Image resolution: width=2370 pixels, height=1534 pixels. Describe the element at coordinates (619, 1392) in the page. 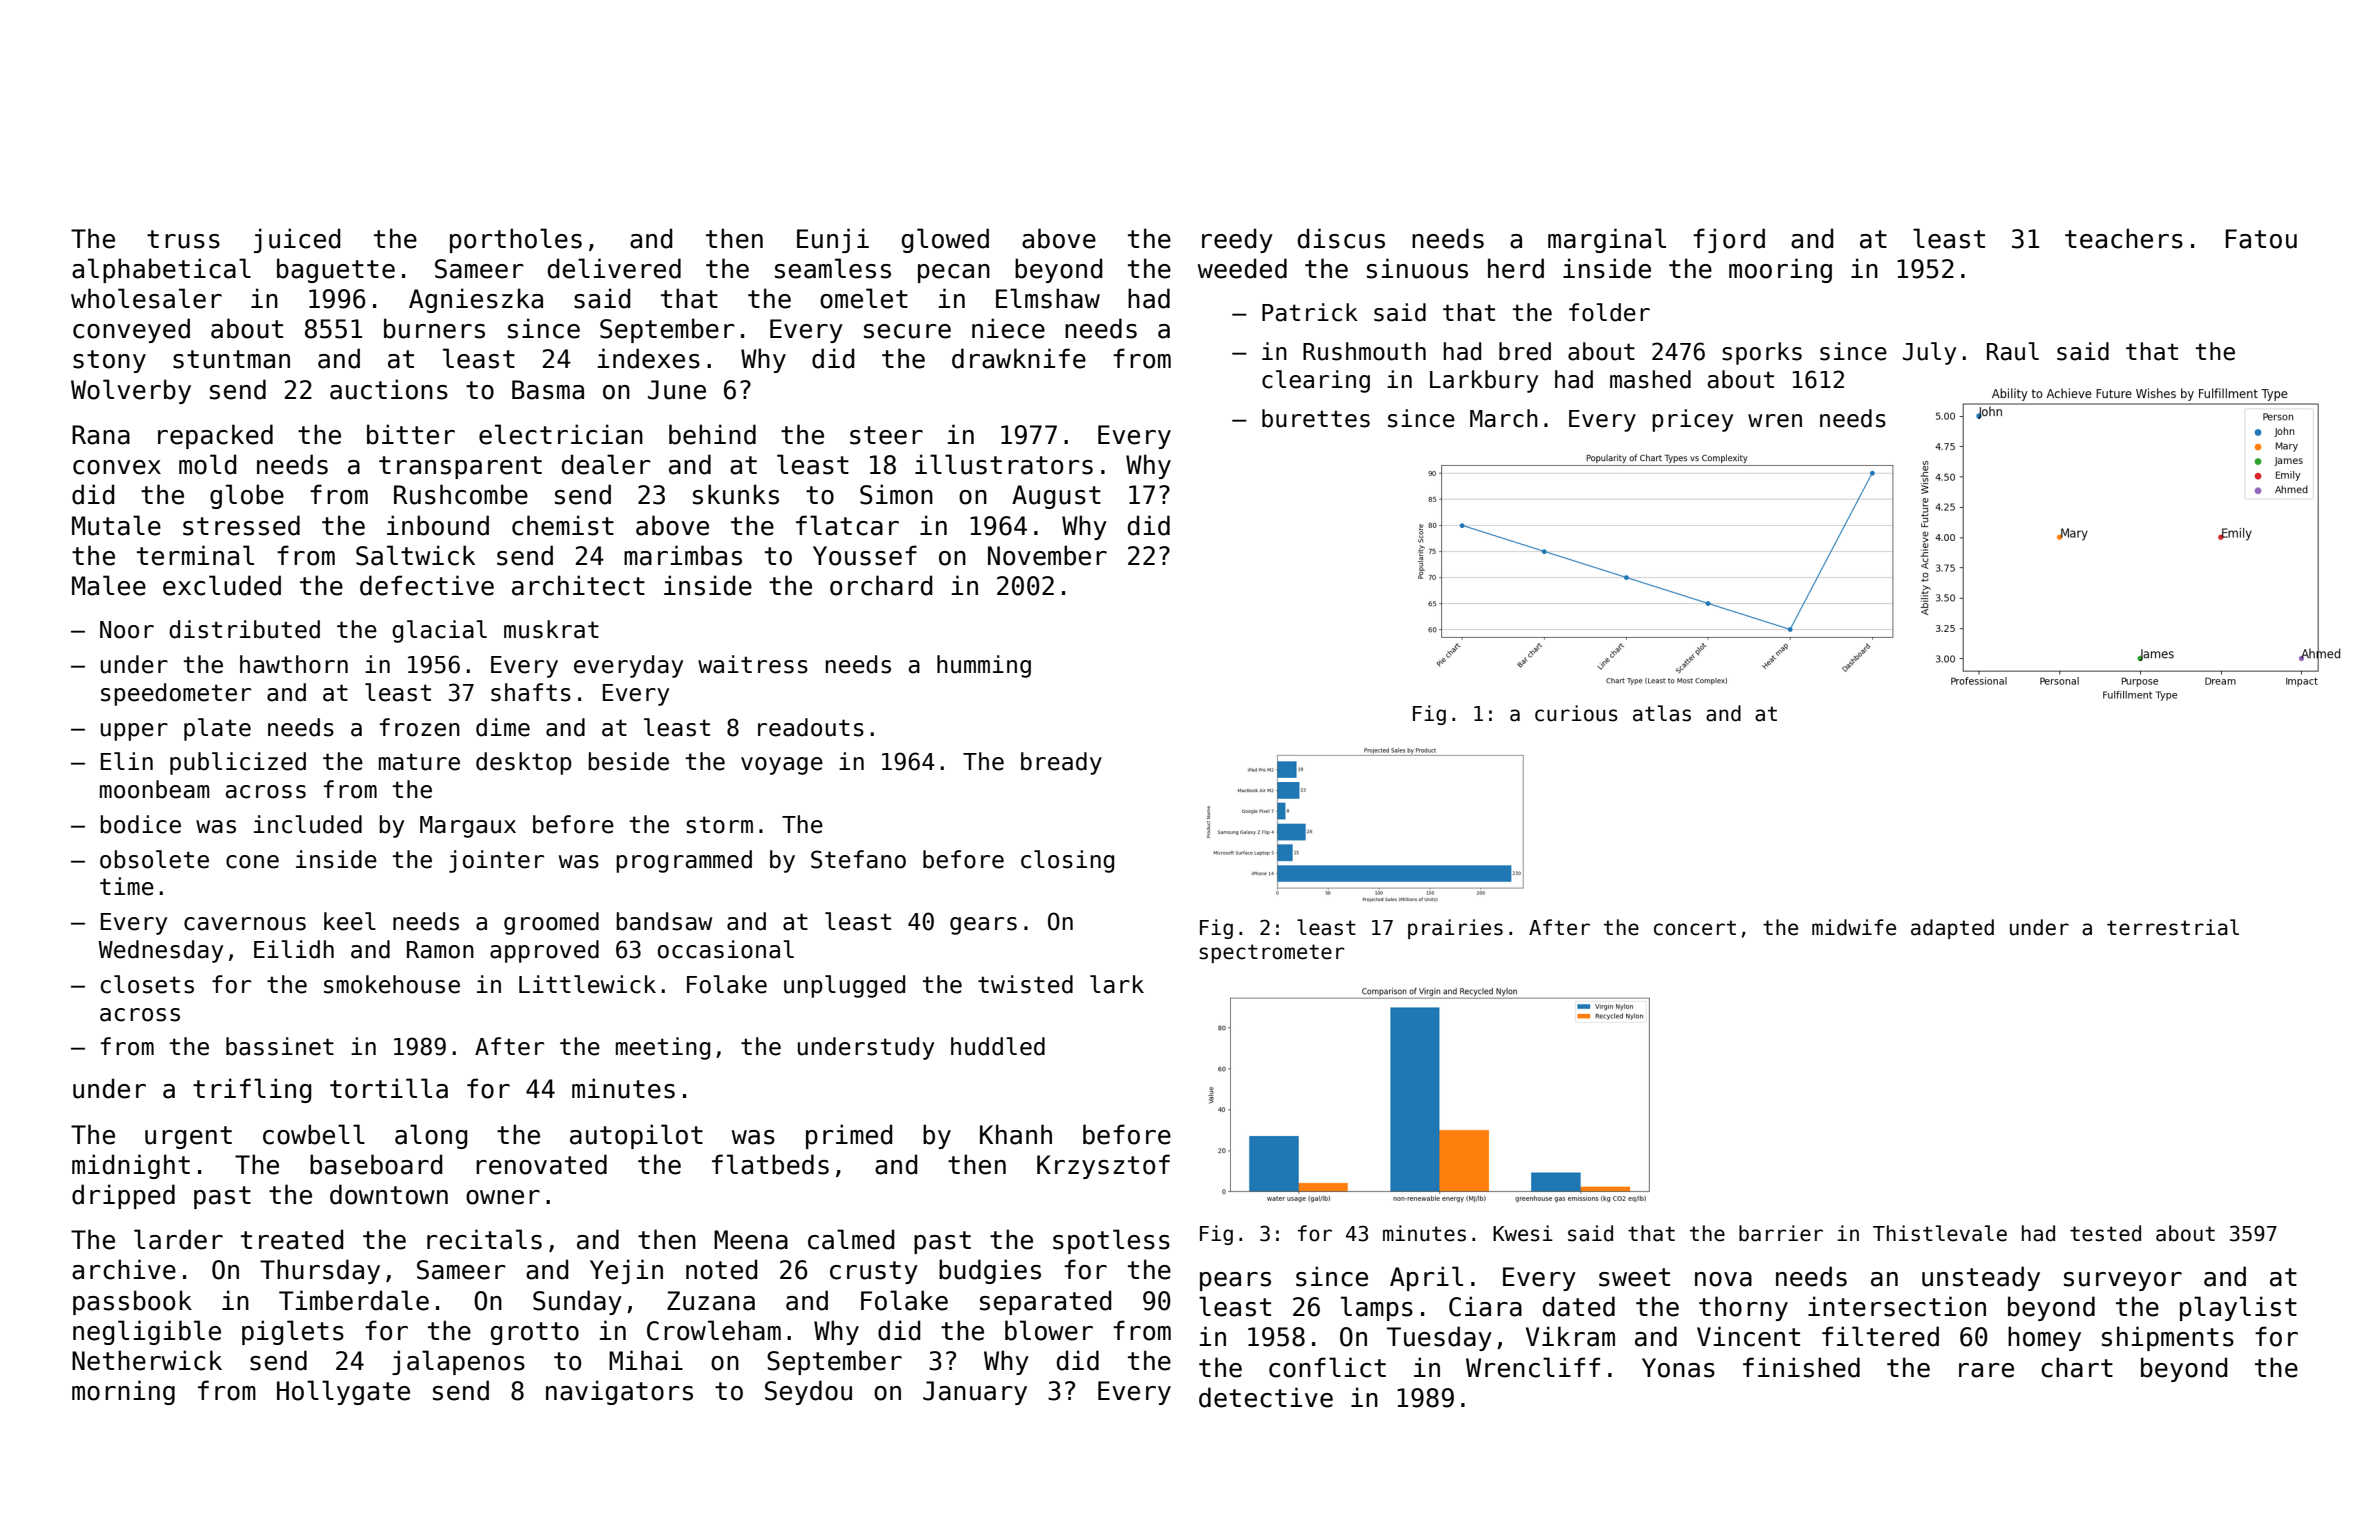

I see `navigators` at that location.
